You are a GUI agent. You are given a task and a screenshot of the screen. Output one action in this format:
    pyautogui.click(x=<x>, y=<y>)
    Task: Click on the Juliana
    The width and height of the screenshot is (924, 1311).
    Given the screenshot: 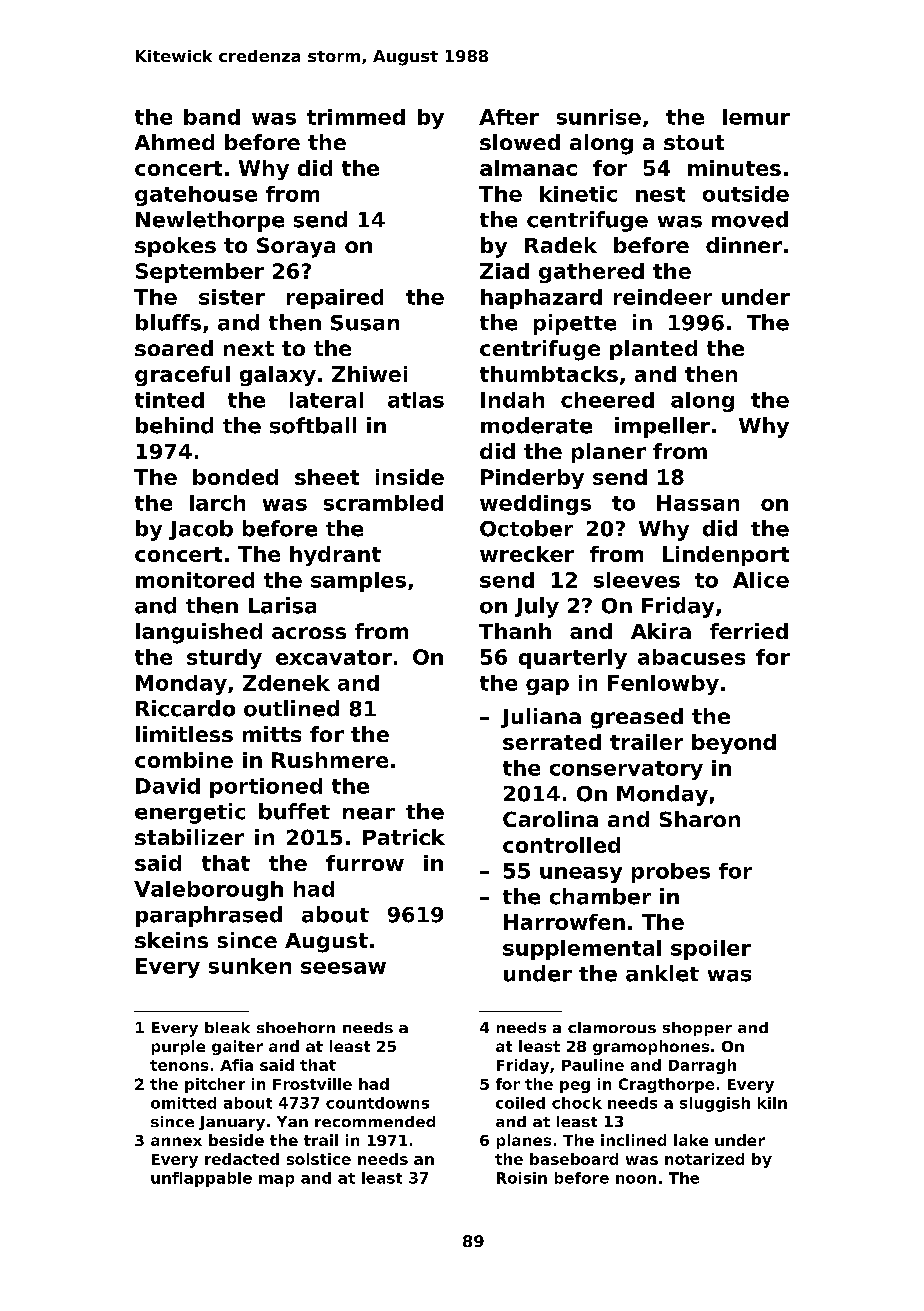 What is the action you would take?
    pyautogui.click(x=541, y=718)
